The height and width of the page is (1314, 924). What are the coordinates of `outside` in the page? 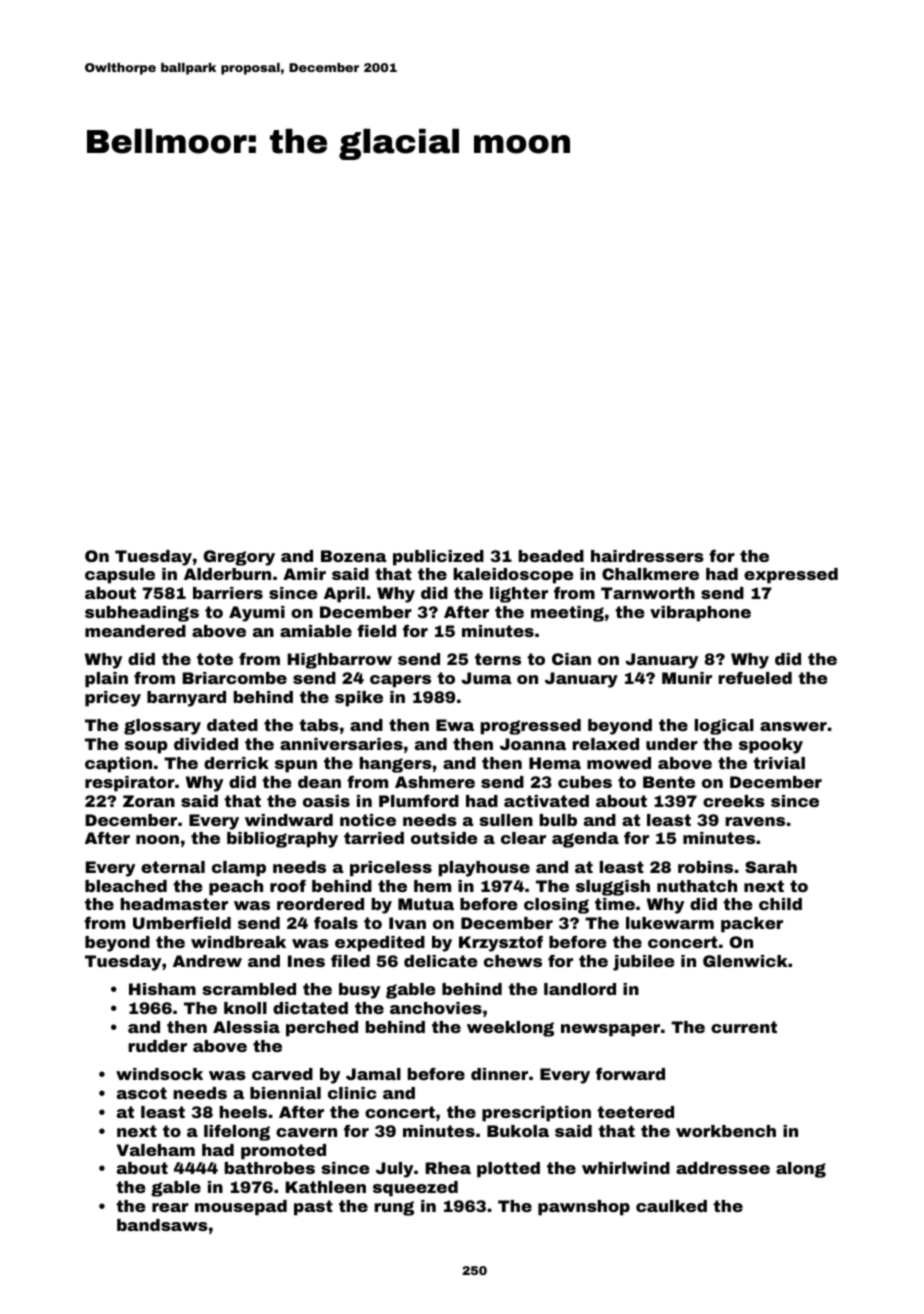 It's located at (444, 838).
